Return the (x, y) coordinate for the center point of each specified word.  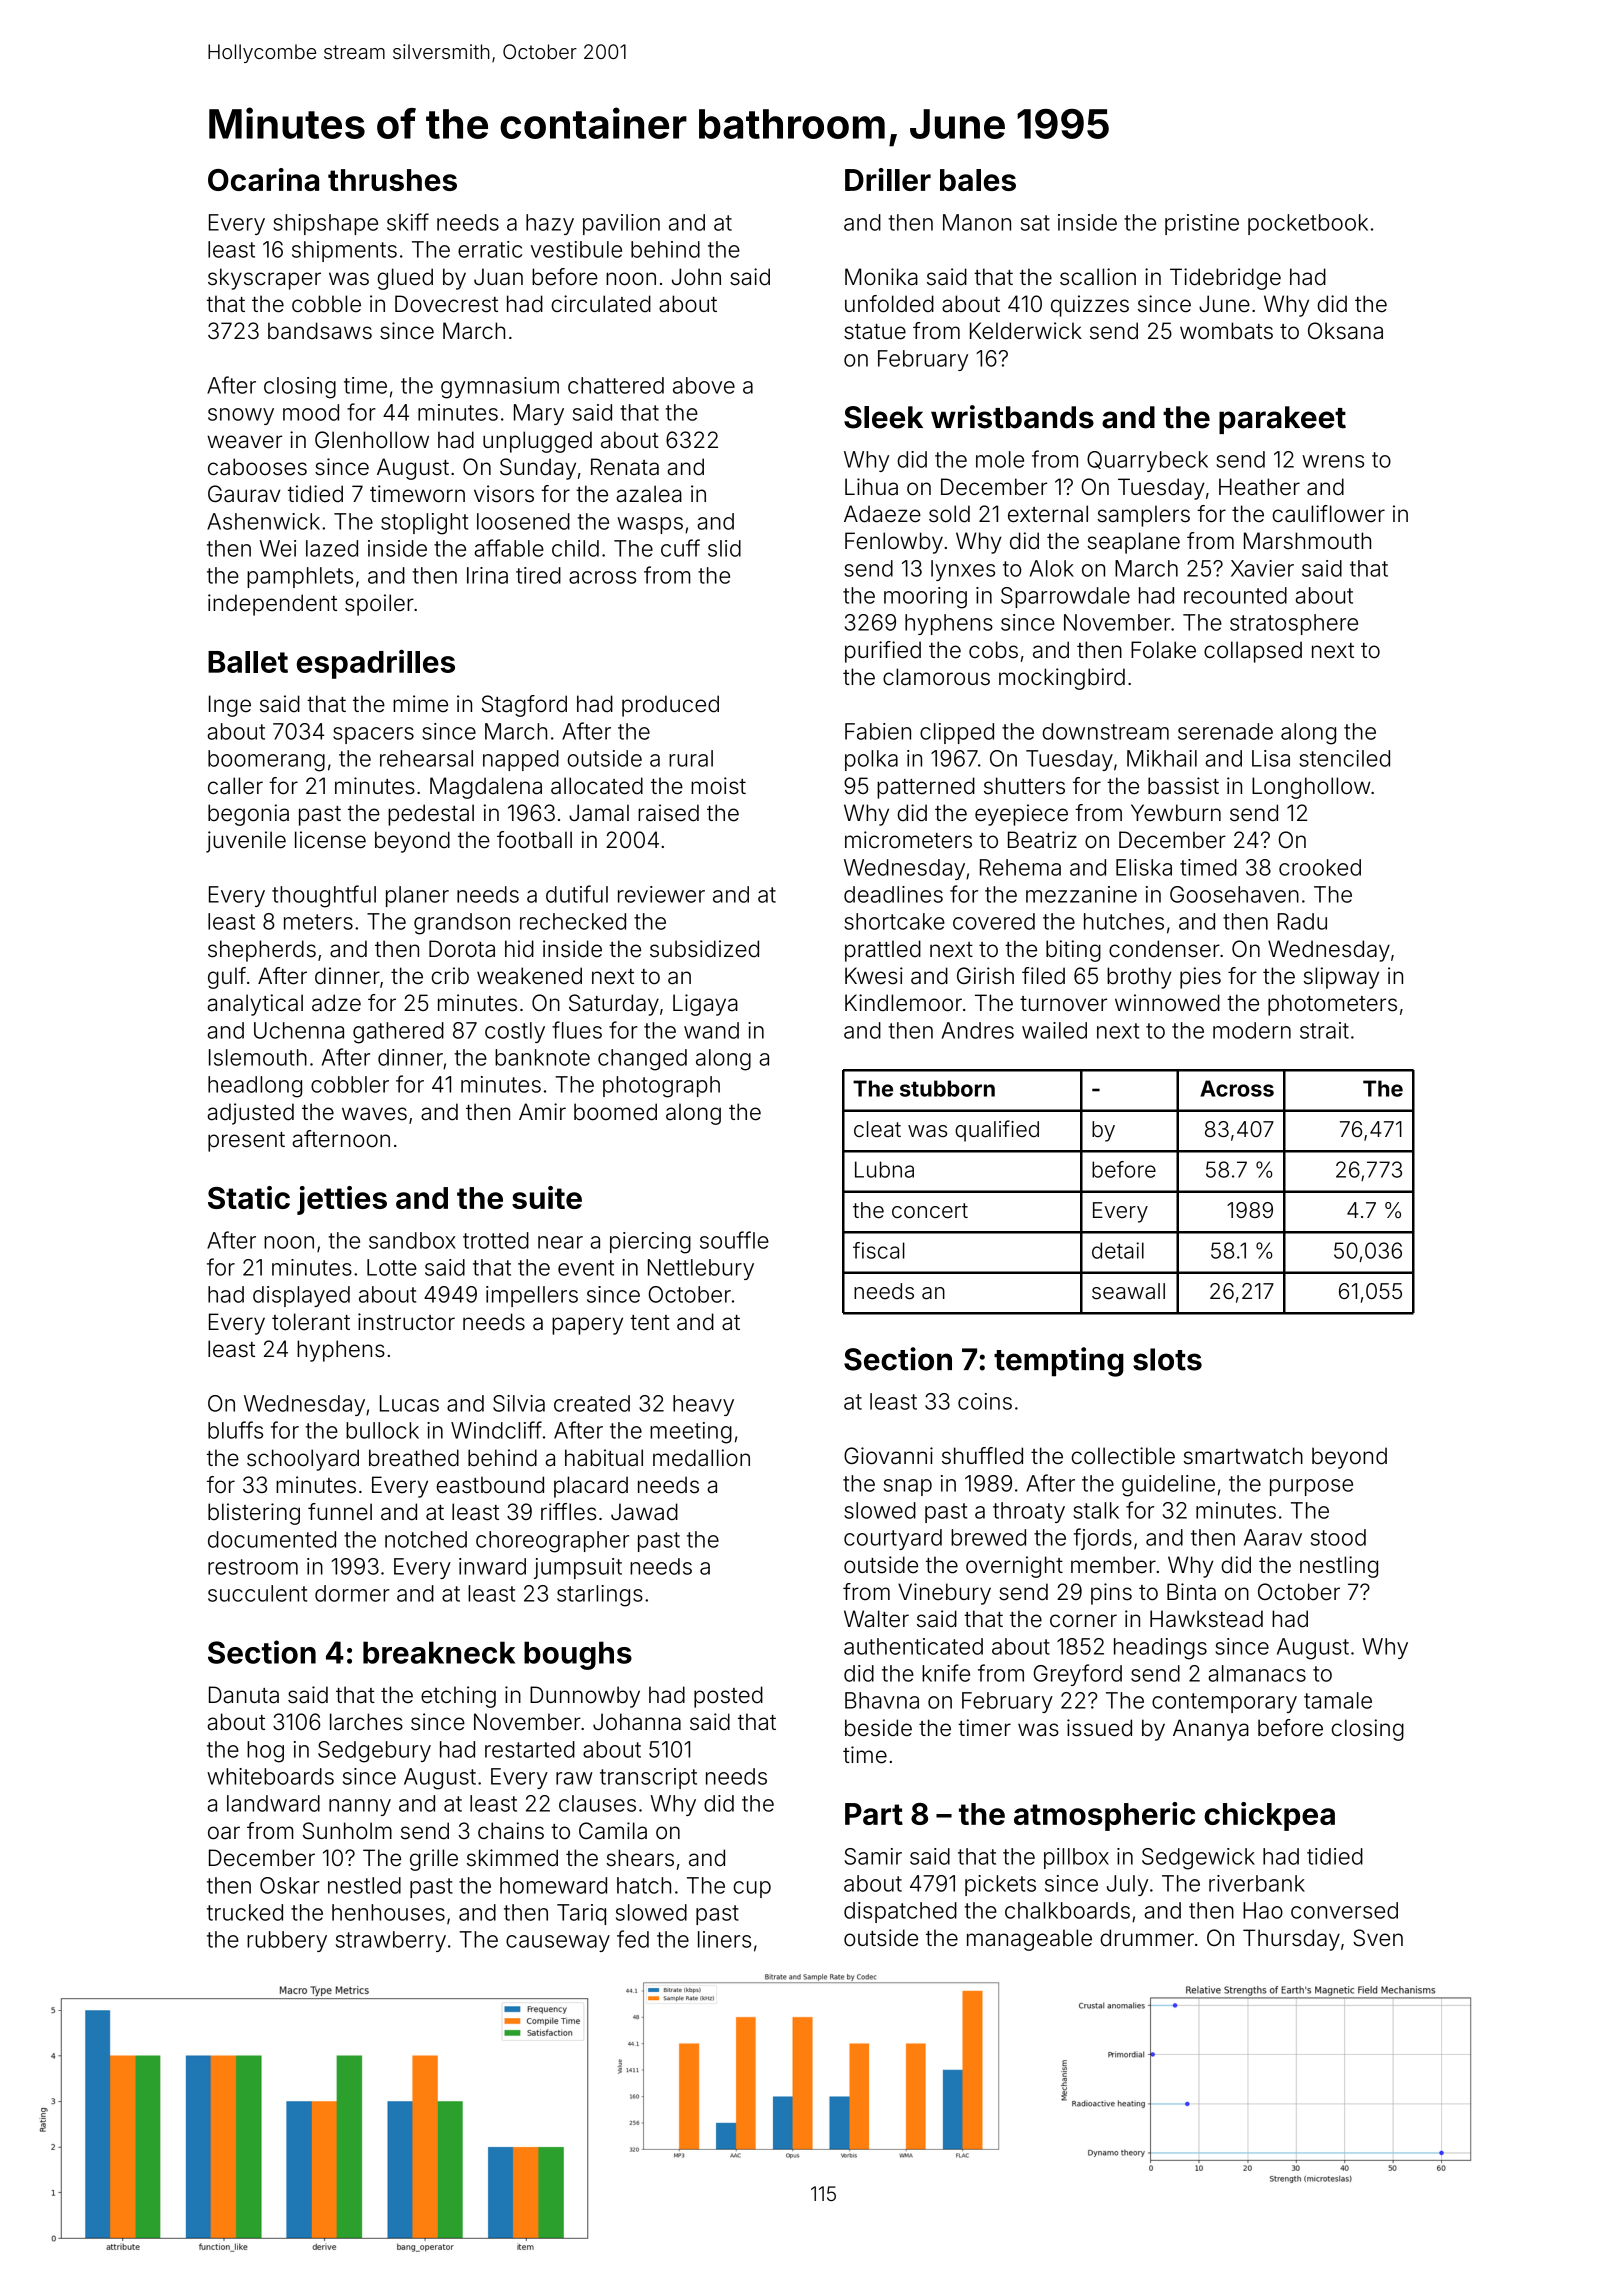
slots (1167, 1359)
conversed (1344, 1910)
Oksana (1345, 331)
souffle (734, 1240)
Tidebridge (1225, 279)
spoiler (379, 605)
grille (434, 1860)
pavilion (621, 224)
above (704, 385)
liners (724, 1939)
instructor (406, 1322)
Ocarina (263, 179)
